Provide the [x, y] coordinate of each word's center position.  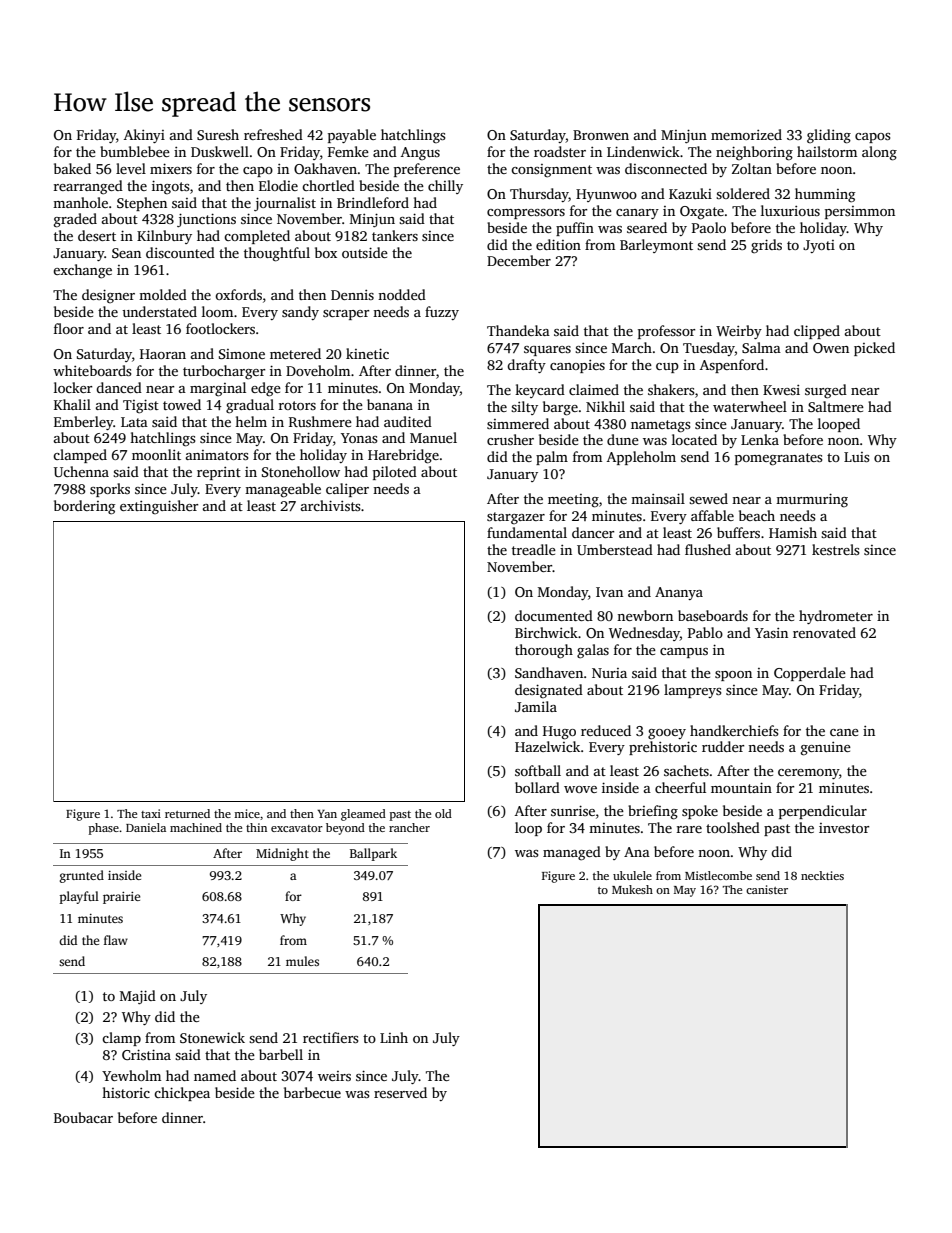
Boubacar [83, 1117]
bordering [84, 507]
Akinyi [144, 136]
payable [352, 136]
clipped [817, 332]
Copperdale [810, 674]
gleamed [363, 815]
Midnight [282, 854]
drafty [526, 366]
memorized [746, 134]
